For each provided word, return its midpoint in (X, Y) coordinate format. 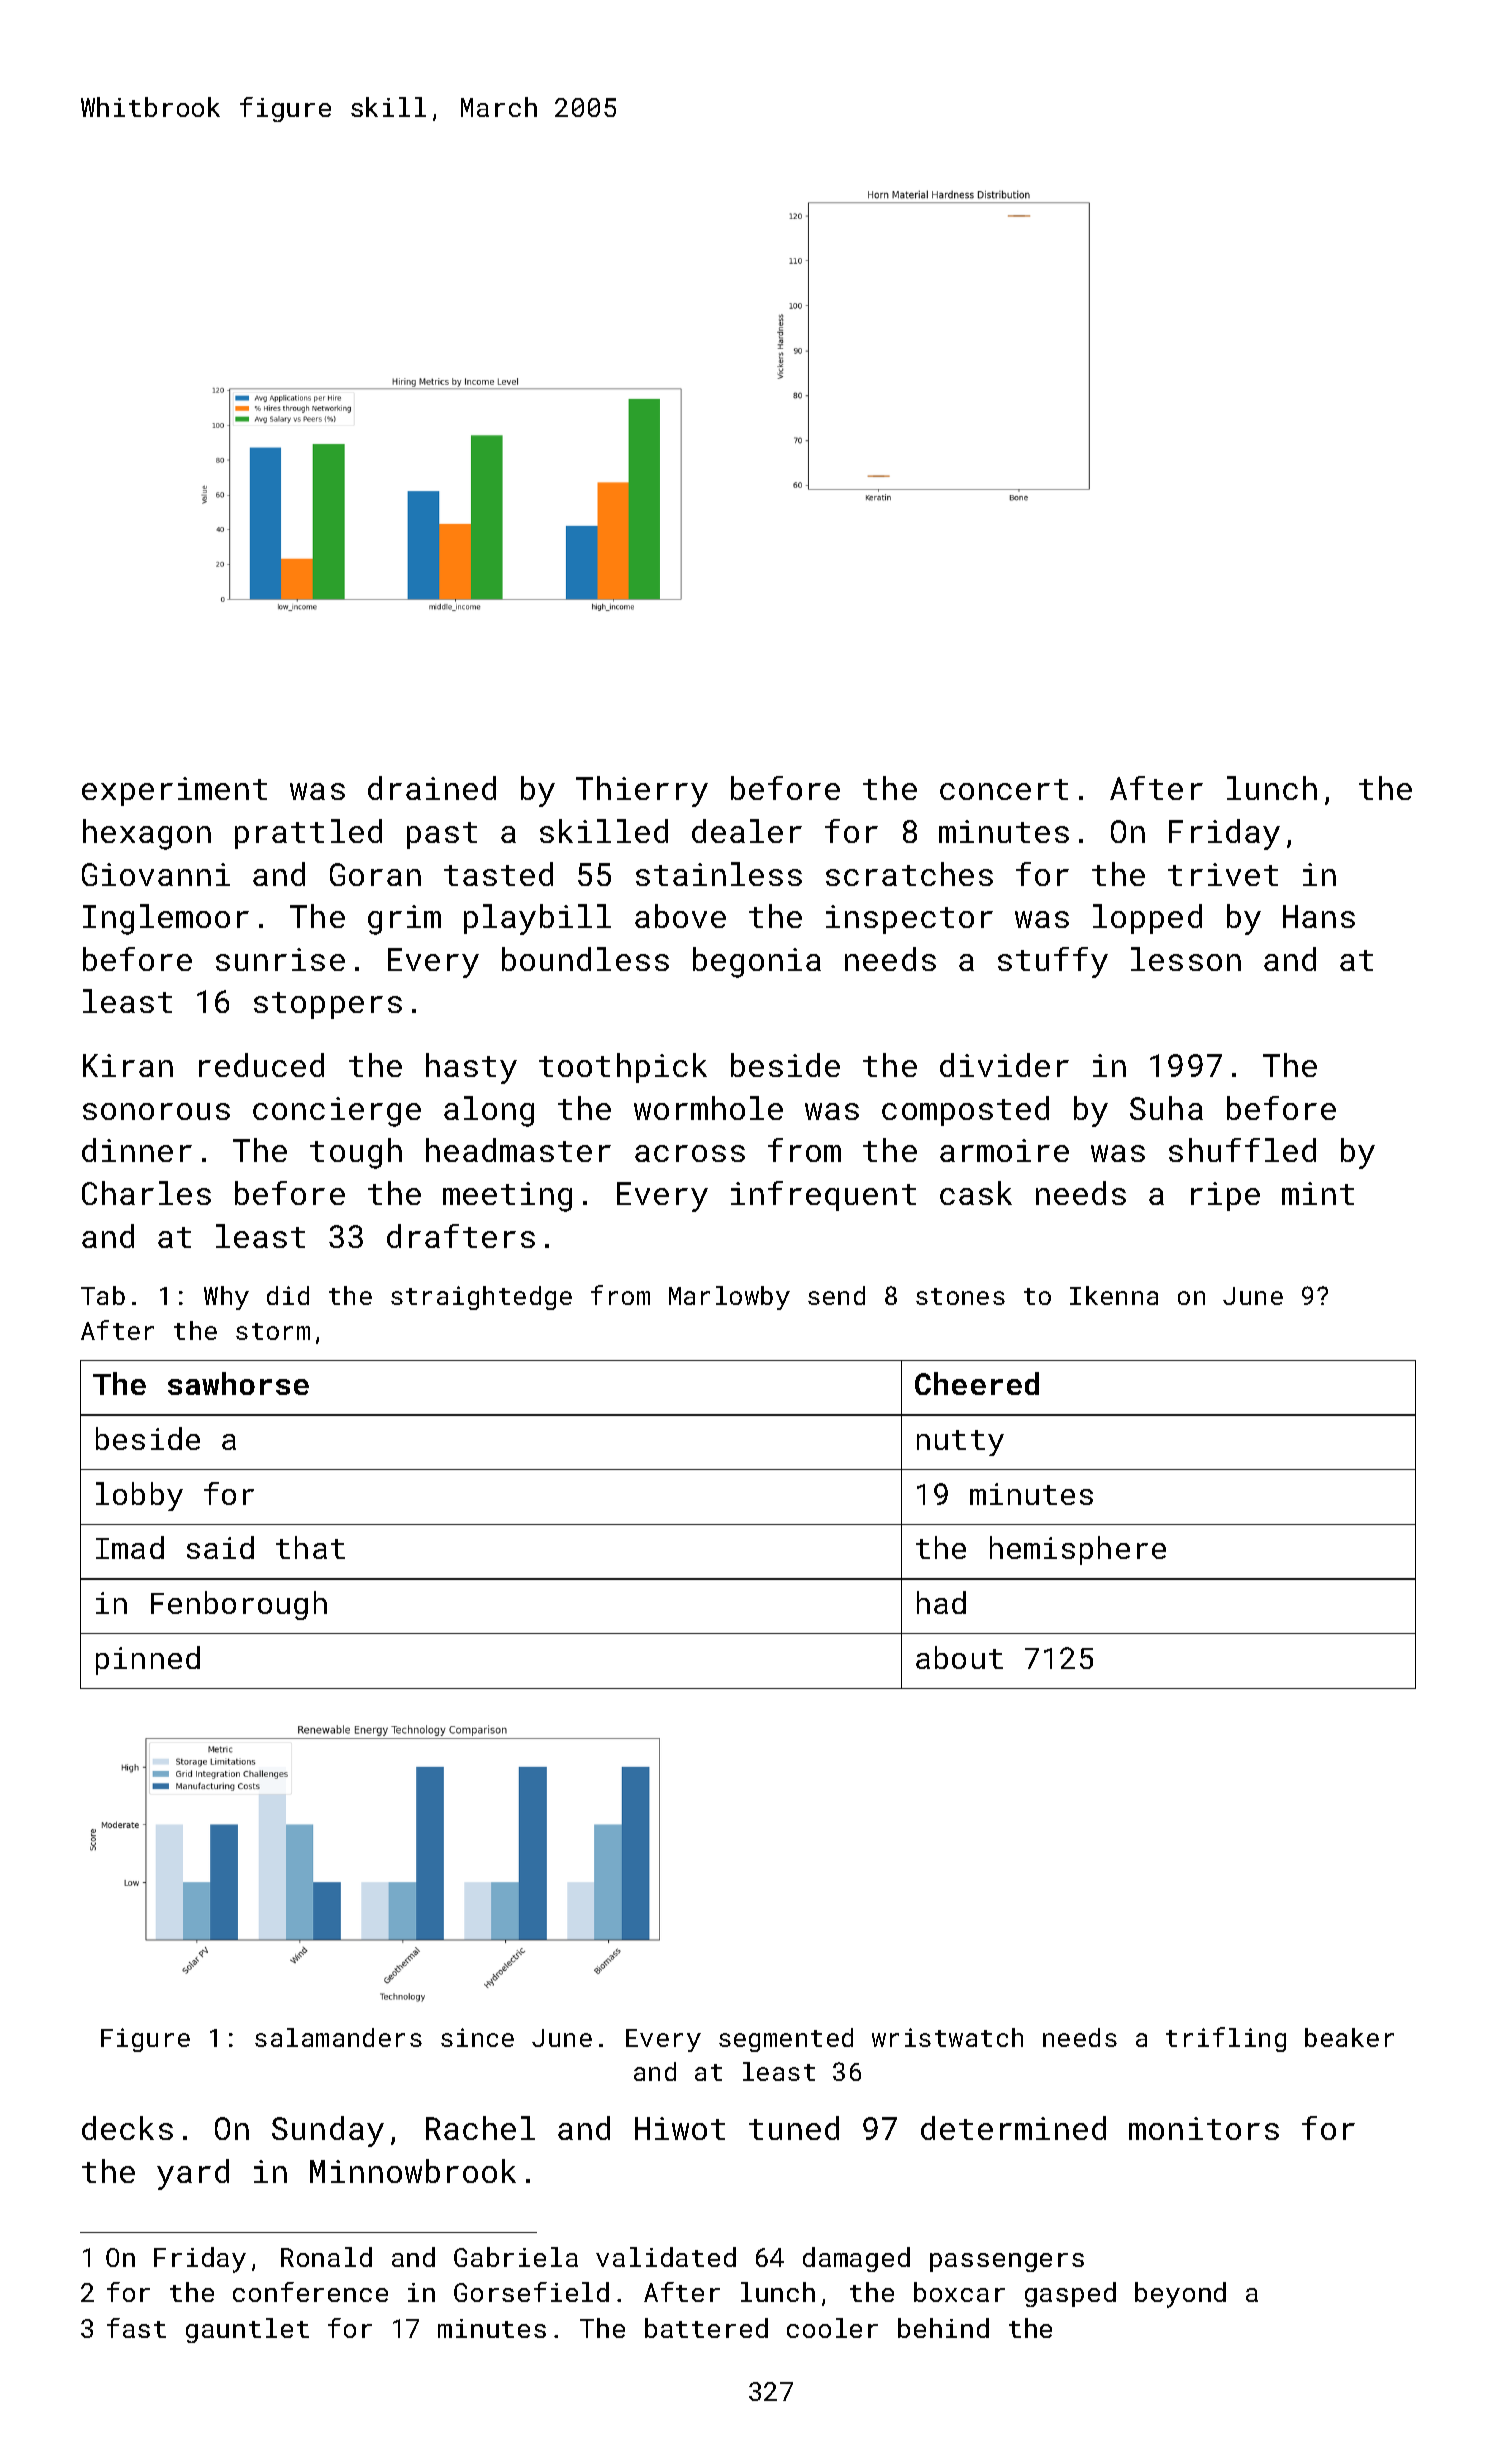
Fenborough (239, 1605)
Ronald (326, 2257)
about (959, 1657)
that (310, 1547)
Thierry (642, 791)
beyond (1180, 2295)
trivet (1223, 874)
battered (706, 2328)
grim (404, 920)
